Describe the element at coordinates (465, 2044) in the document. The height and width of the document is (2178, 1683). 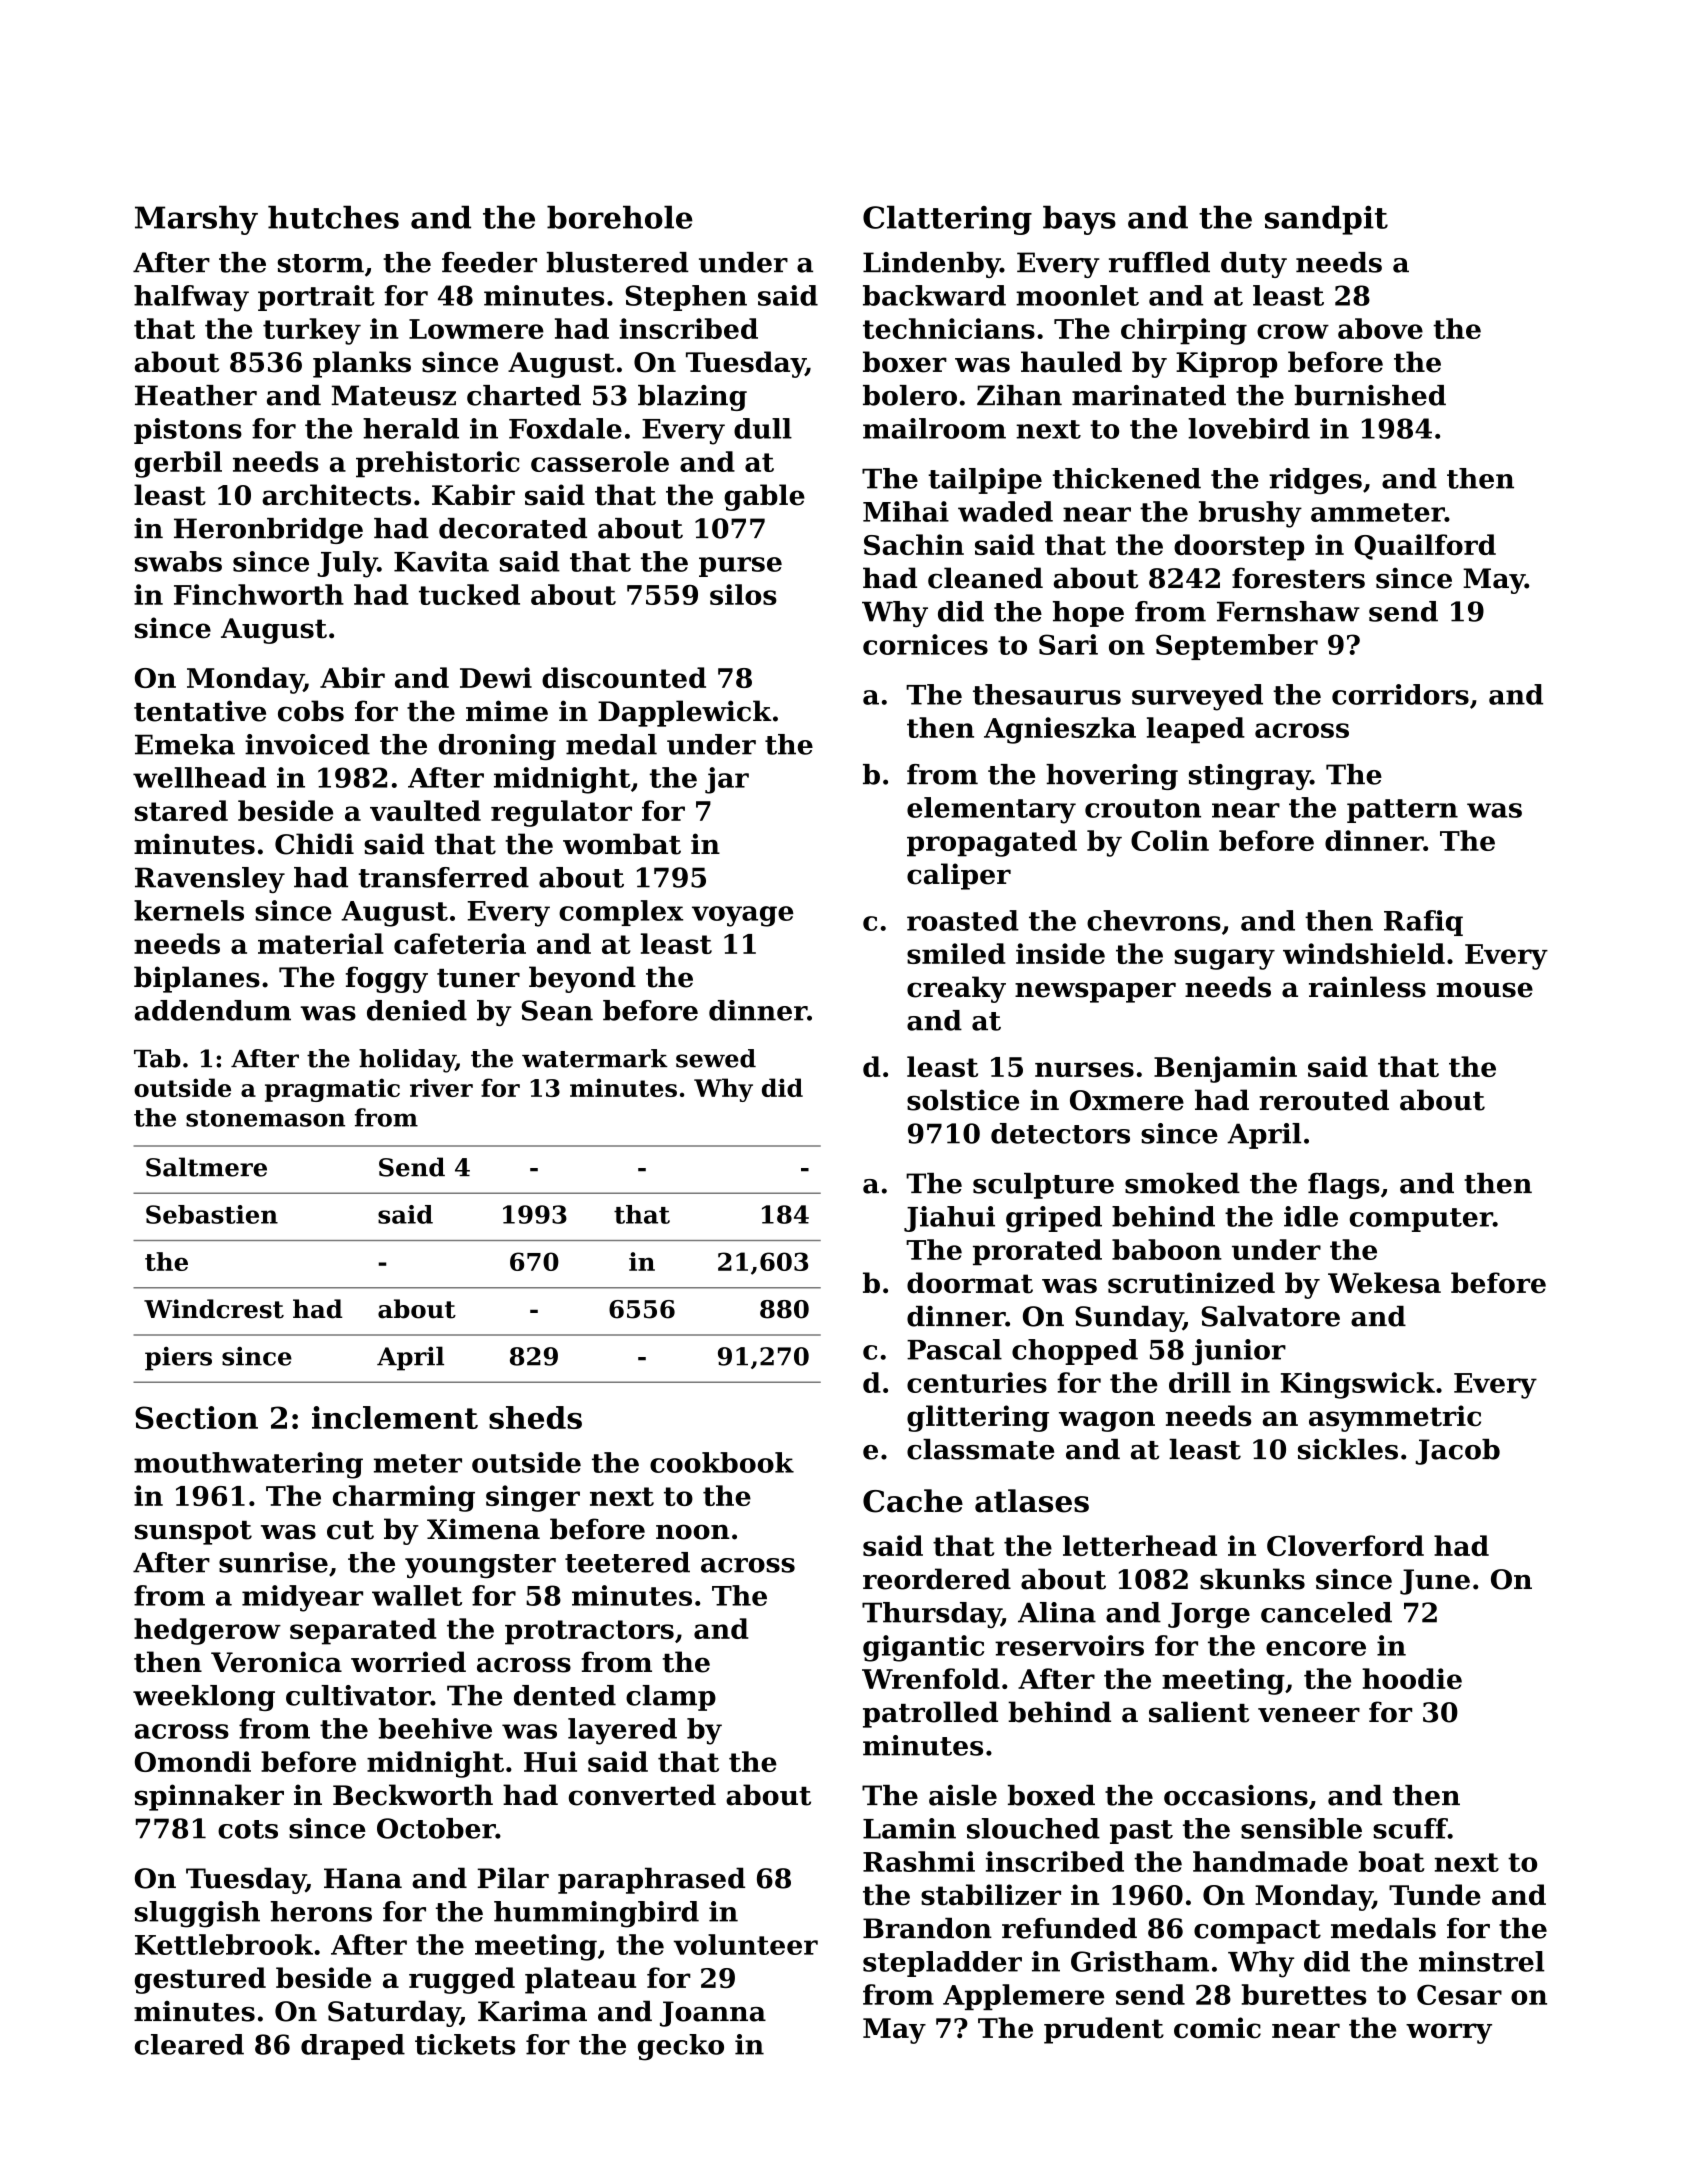
I see `tickets` at that location.
